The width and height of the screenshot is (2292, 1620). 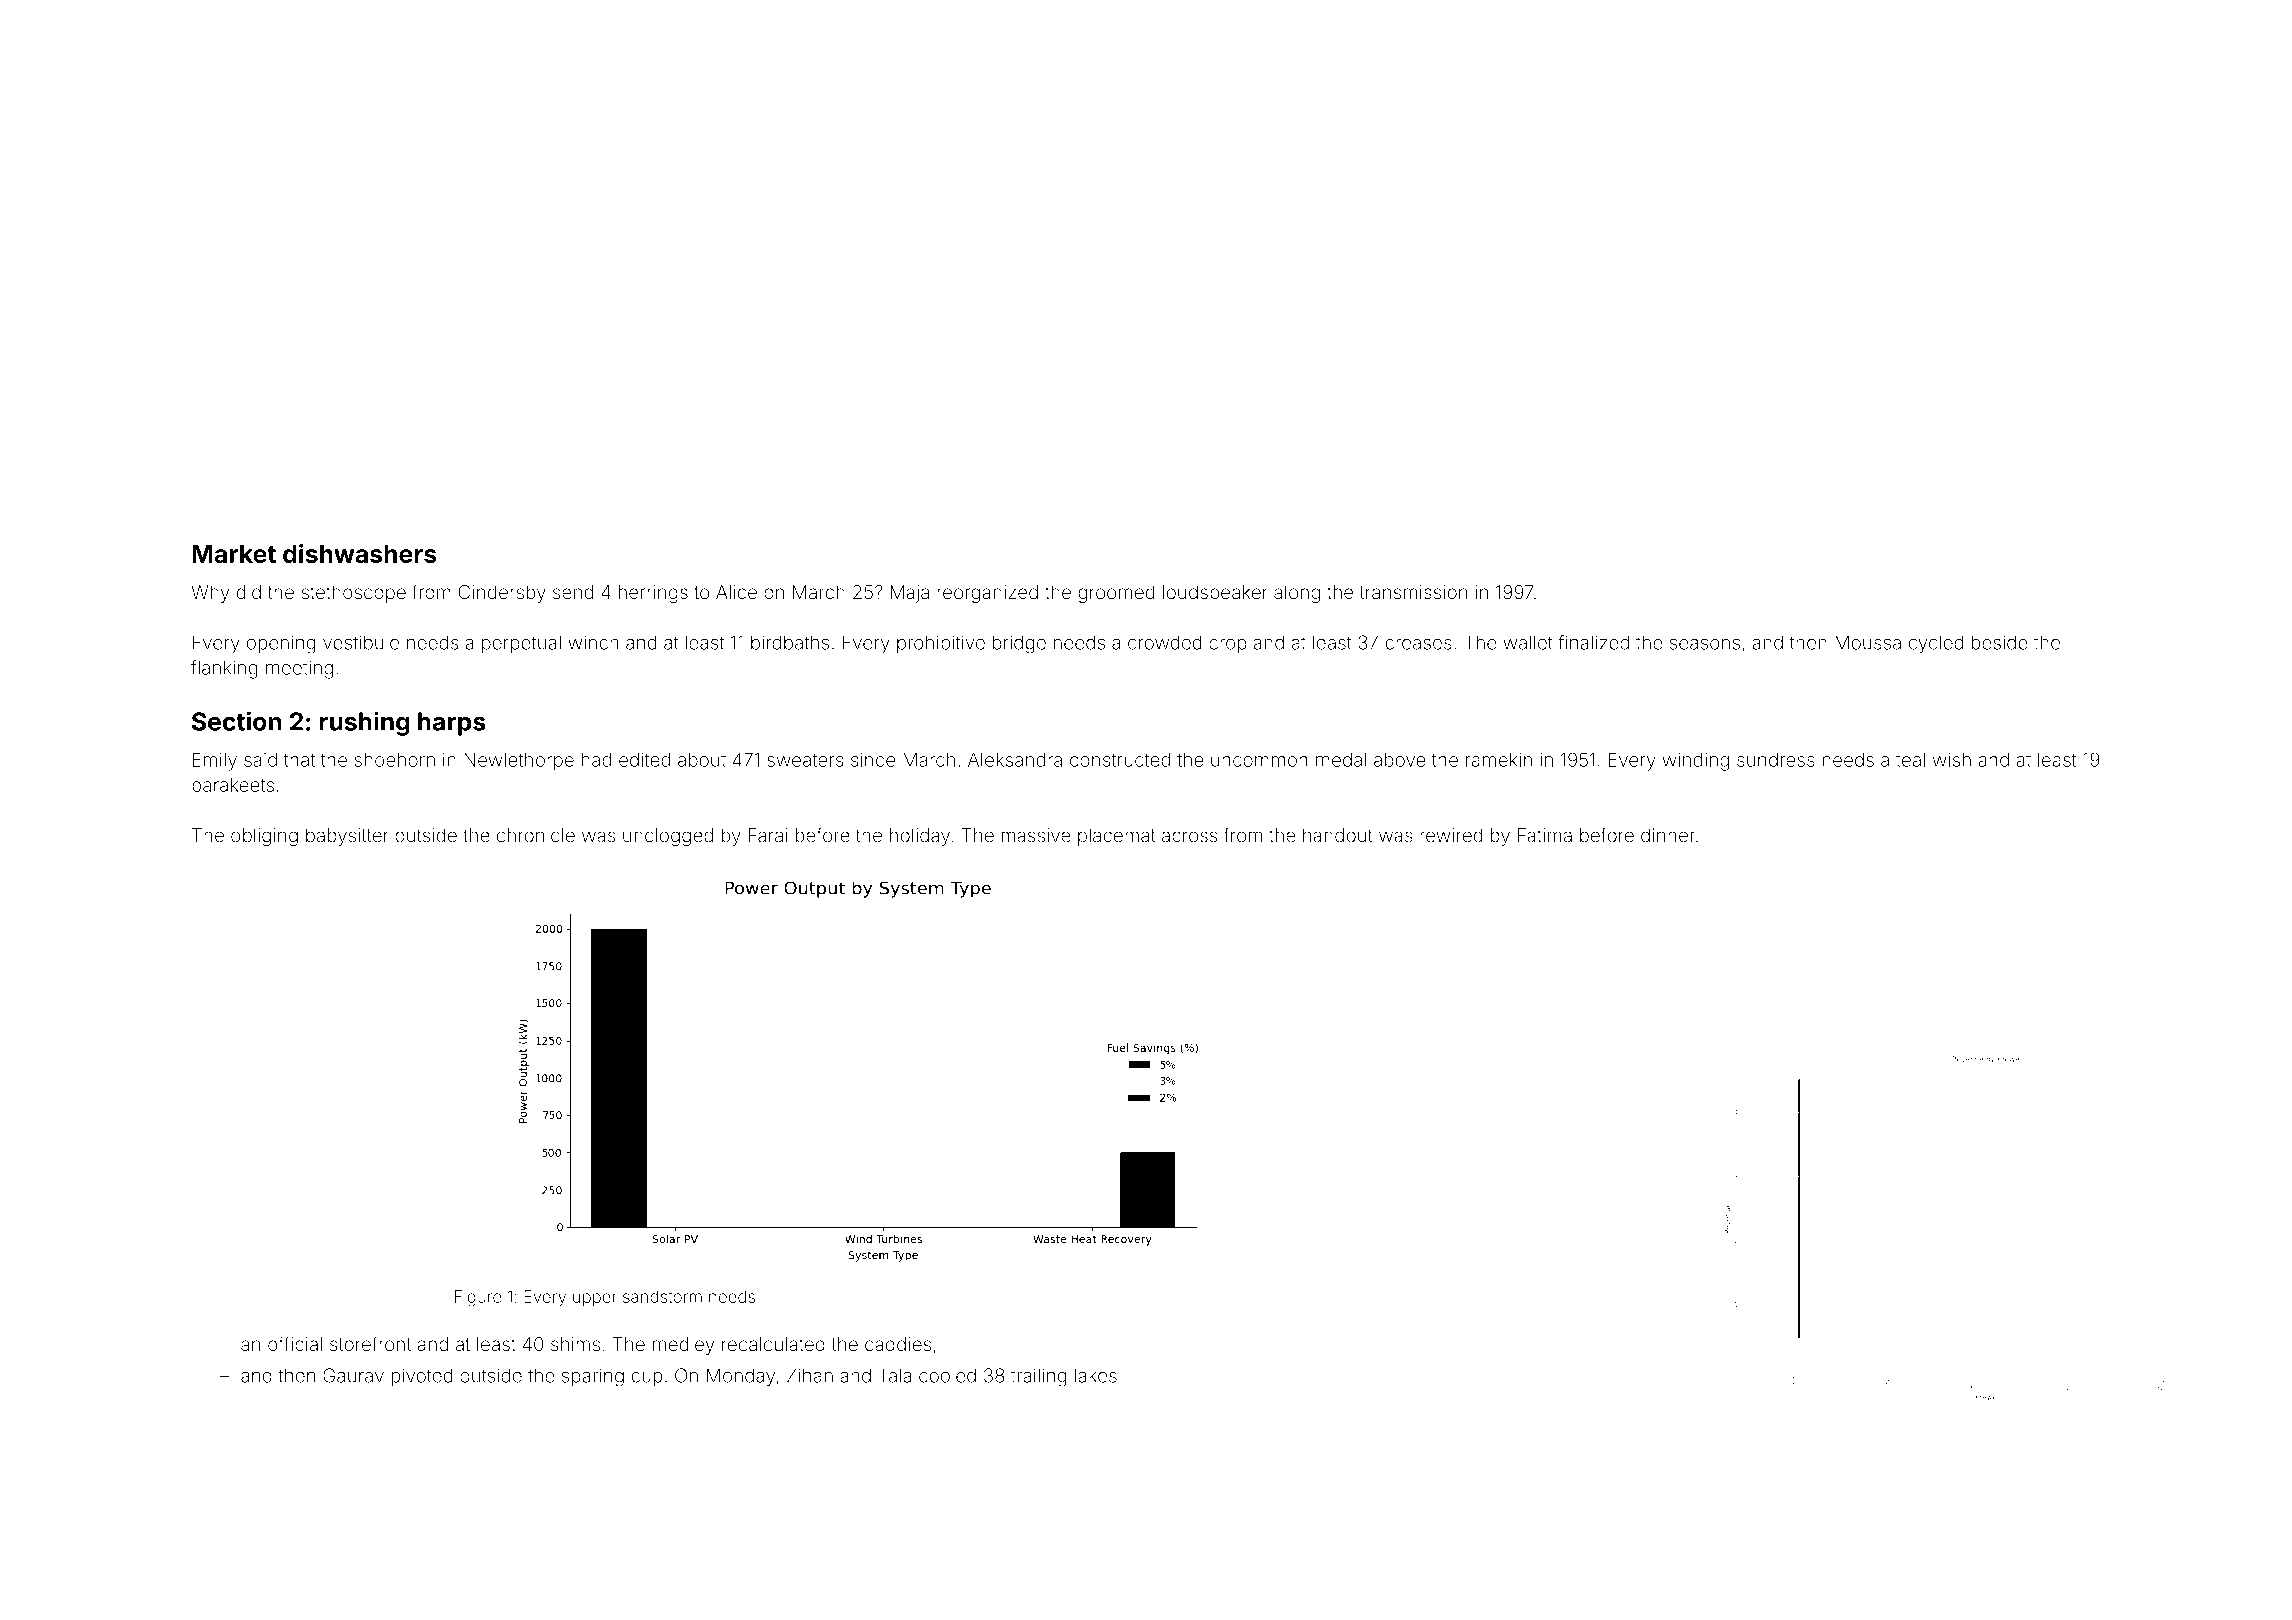 What do you see at coordinates (575, 1344) in the screenshot?
I see `shims` at bounding box center [575, 1344].
